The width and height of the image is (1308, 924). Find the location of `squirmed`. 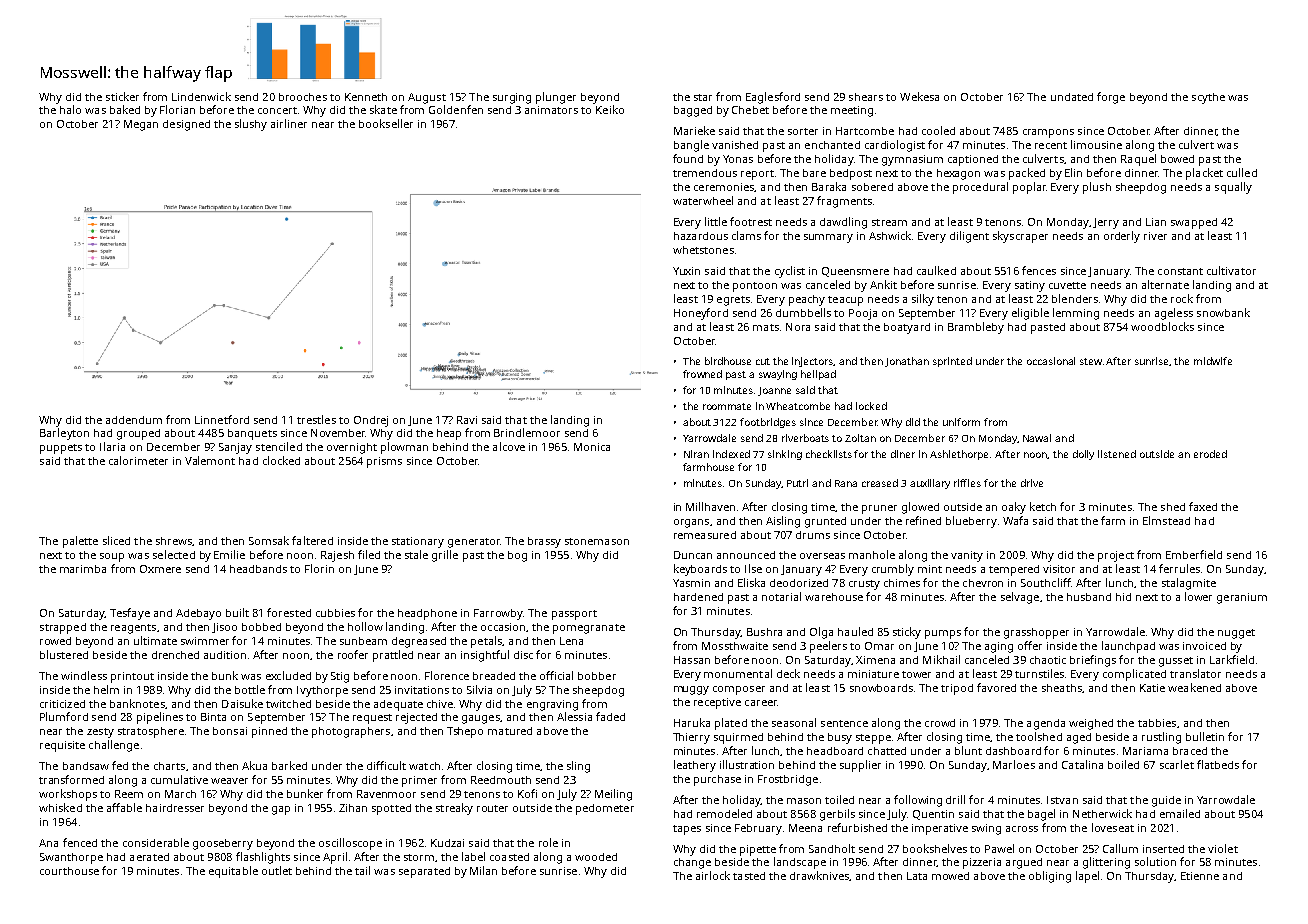

squirmed is located at coordinates (738, 738).
